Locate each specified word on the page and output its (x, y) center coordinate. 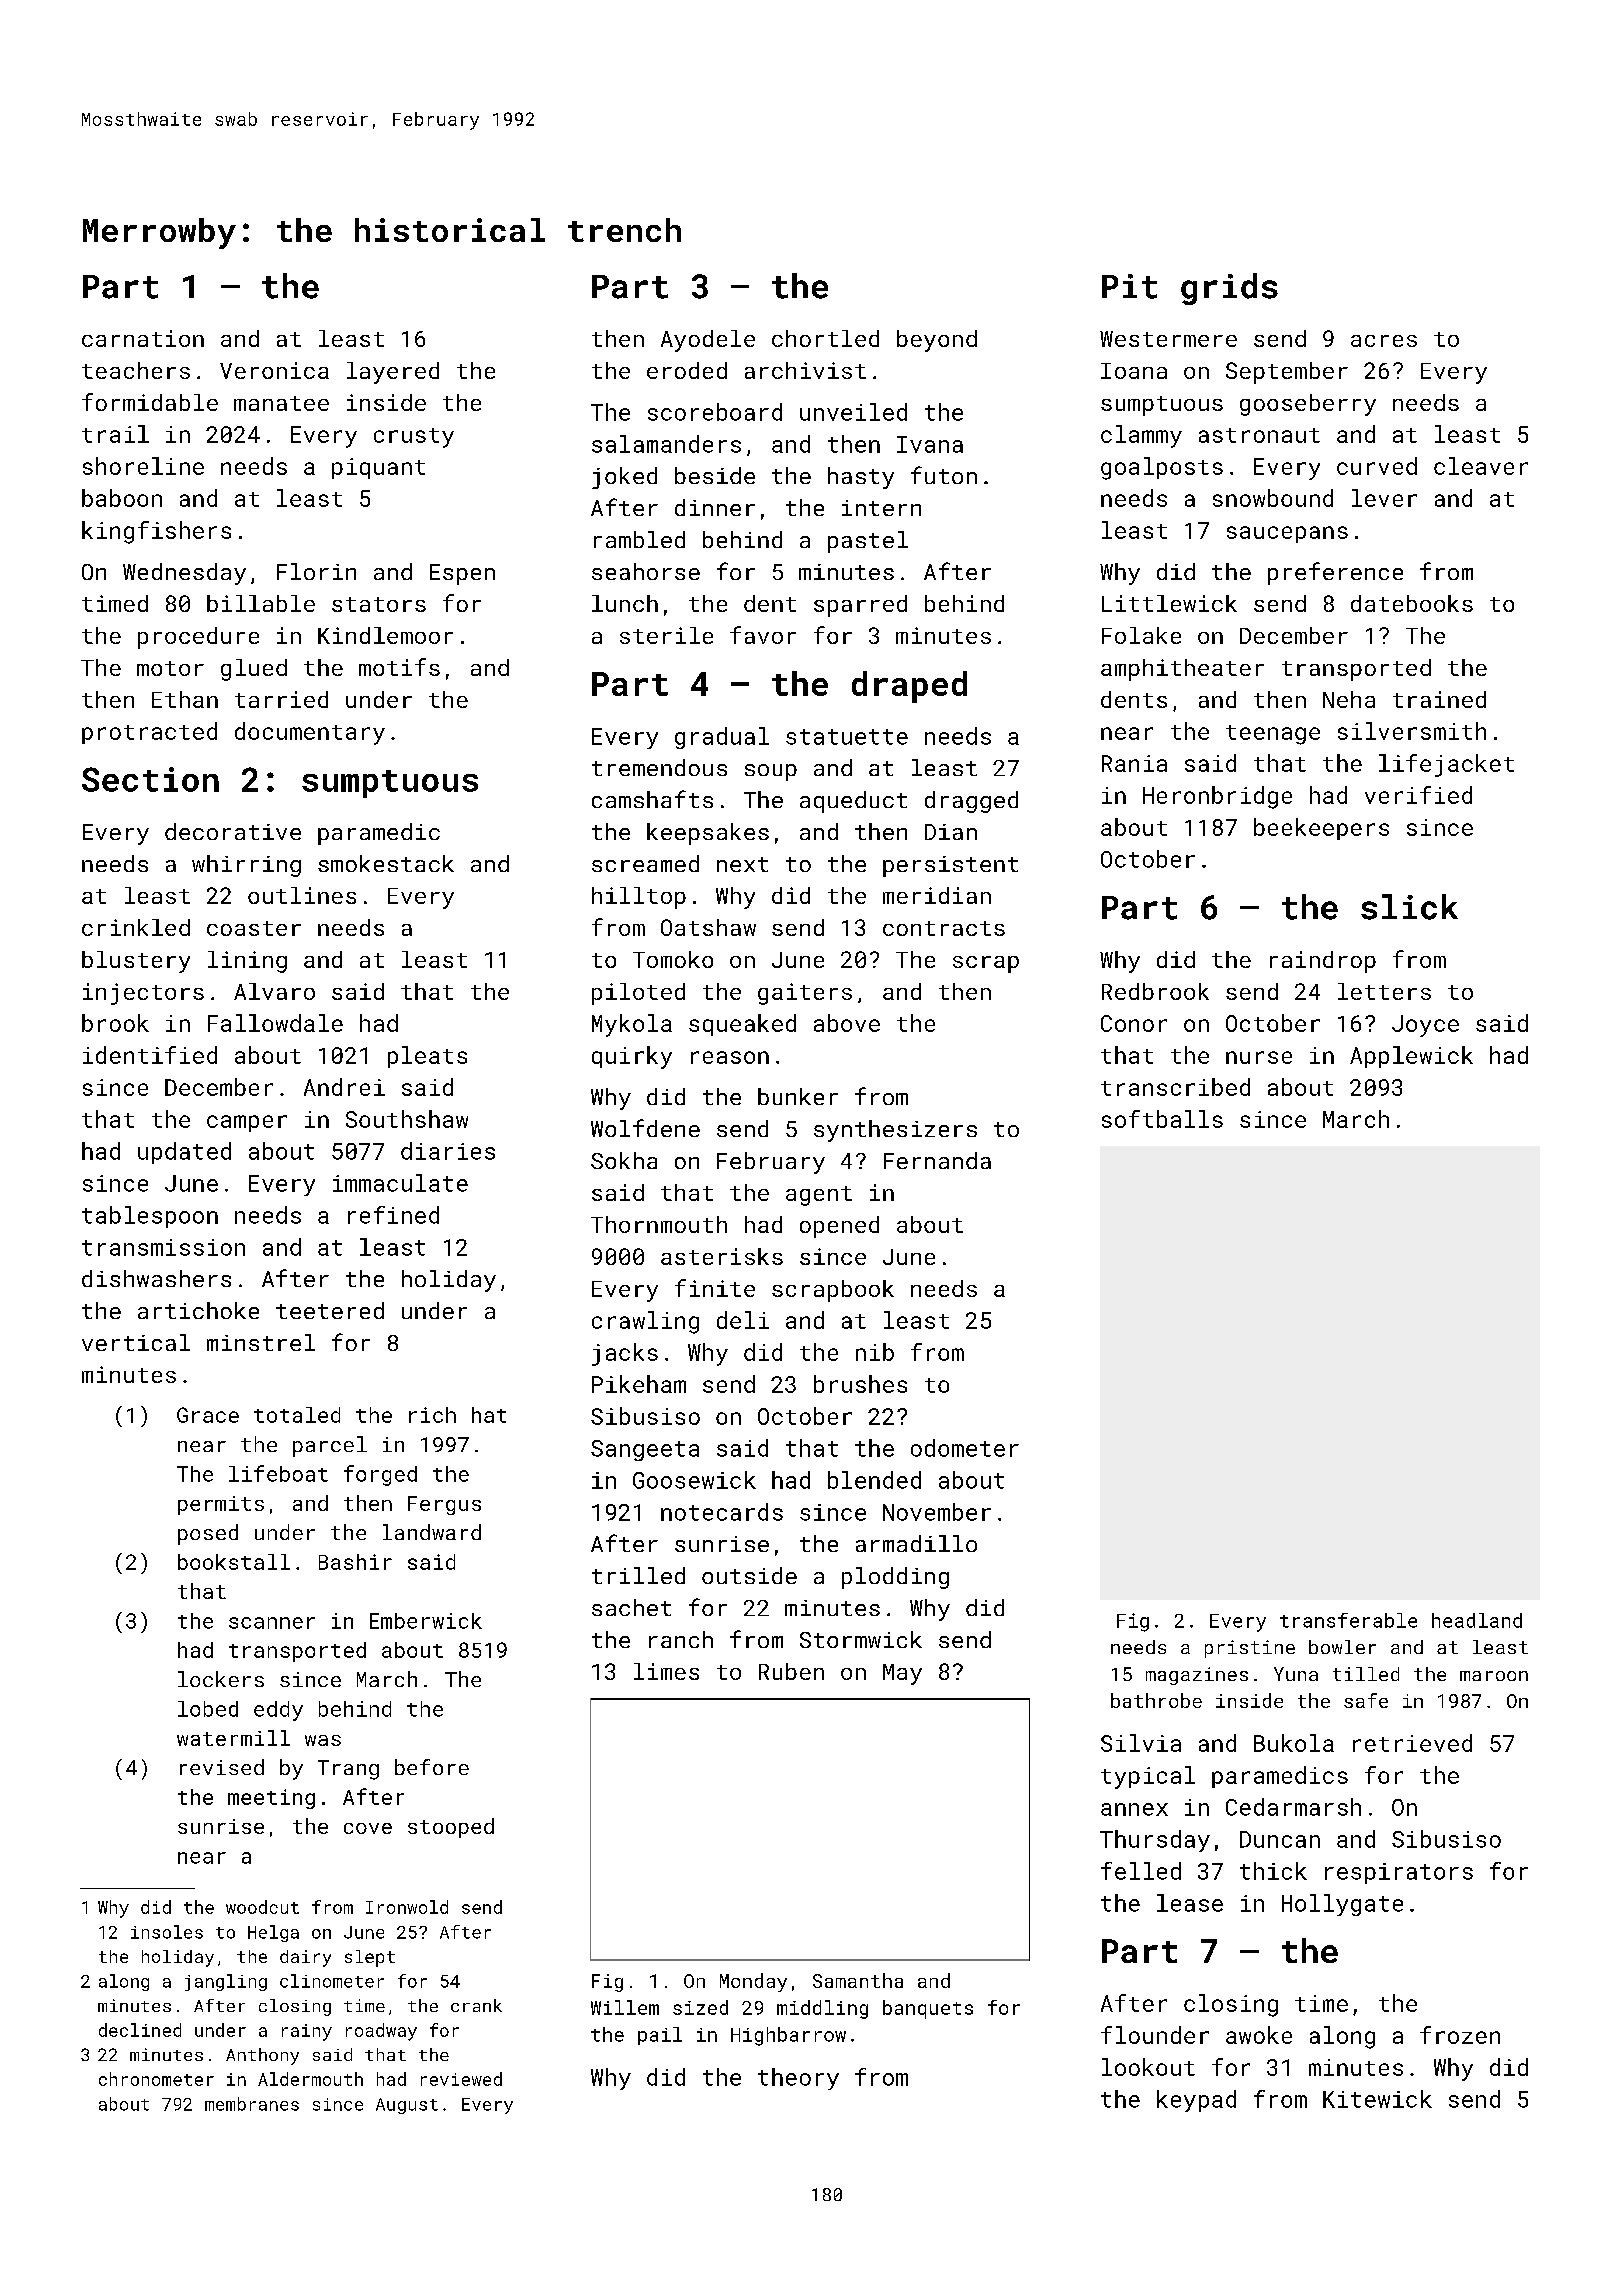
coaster (254, 928)
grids (1229, 289)
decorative (233, 831)
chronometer (156, 2079)
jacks (625, 1354)
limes (666, 1671)
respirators (1399, 1873)
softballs (1162, 1119)
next (742, 864)
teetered (330, 1310)
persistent (950, 866)
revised (222, 1767)
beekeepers (1321, 829)
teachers (136, 370)
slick (1409, 907)
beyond (937, 341)
